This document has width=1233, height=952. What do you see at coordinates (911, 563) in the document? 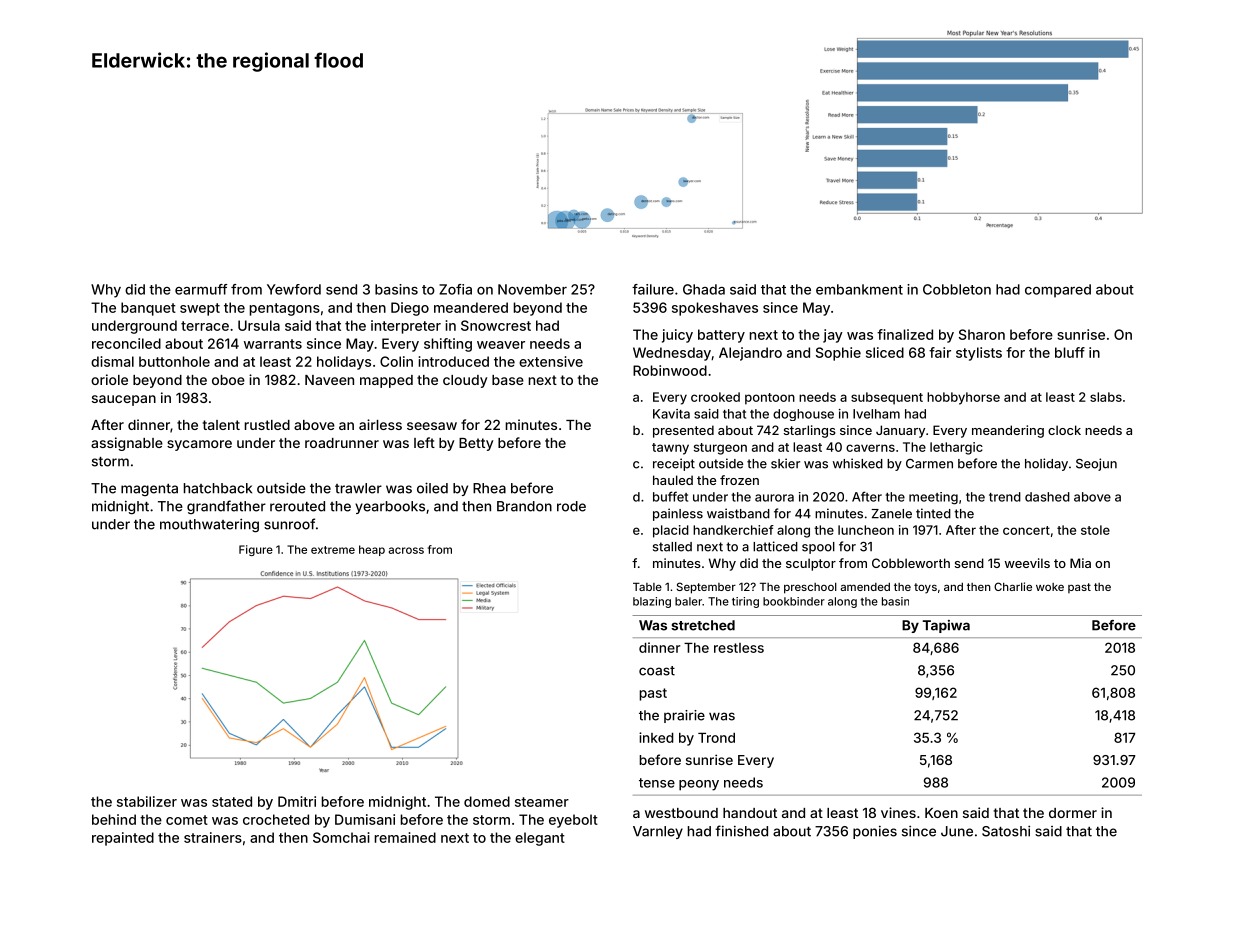
I see `Cobbleworth` at bounding box center [911, 563].
